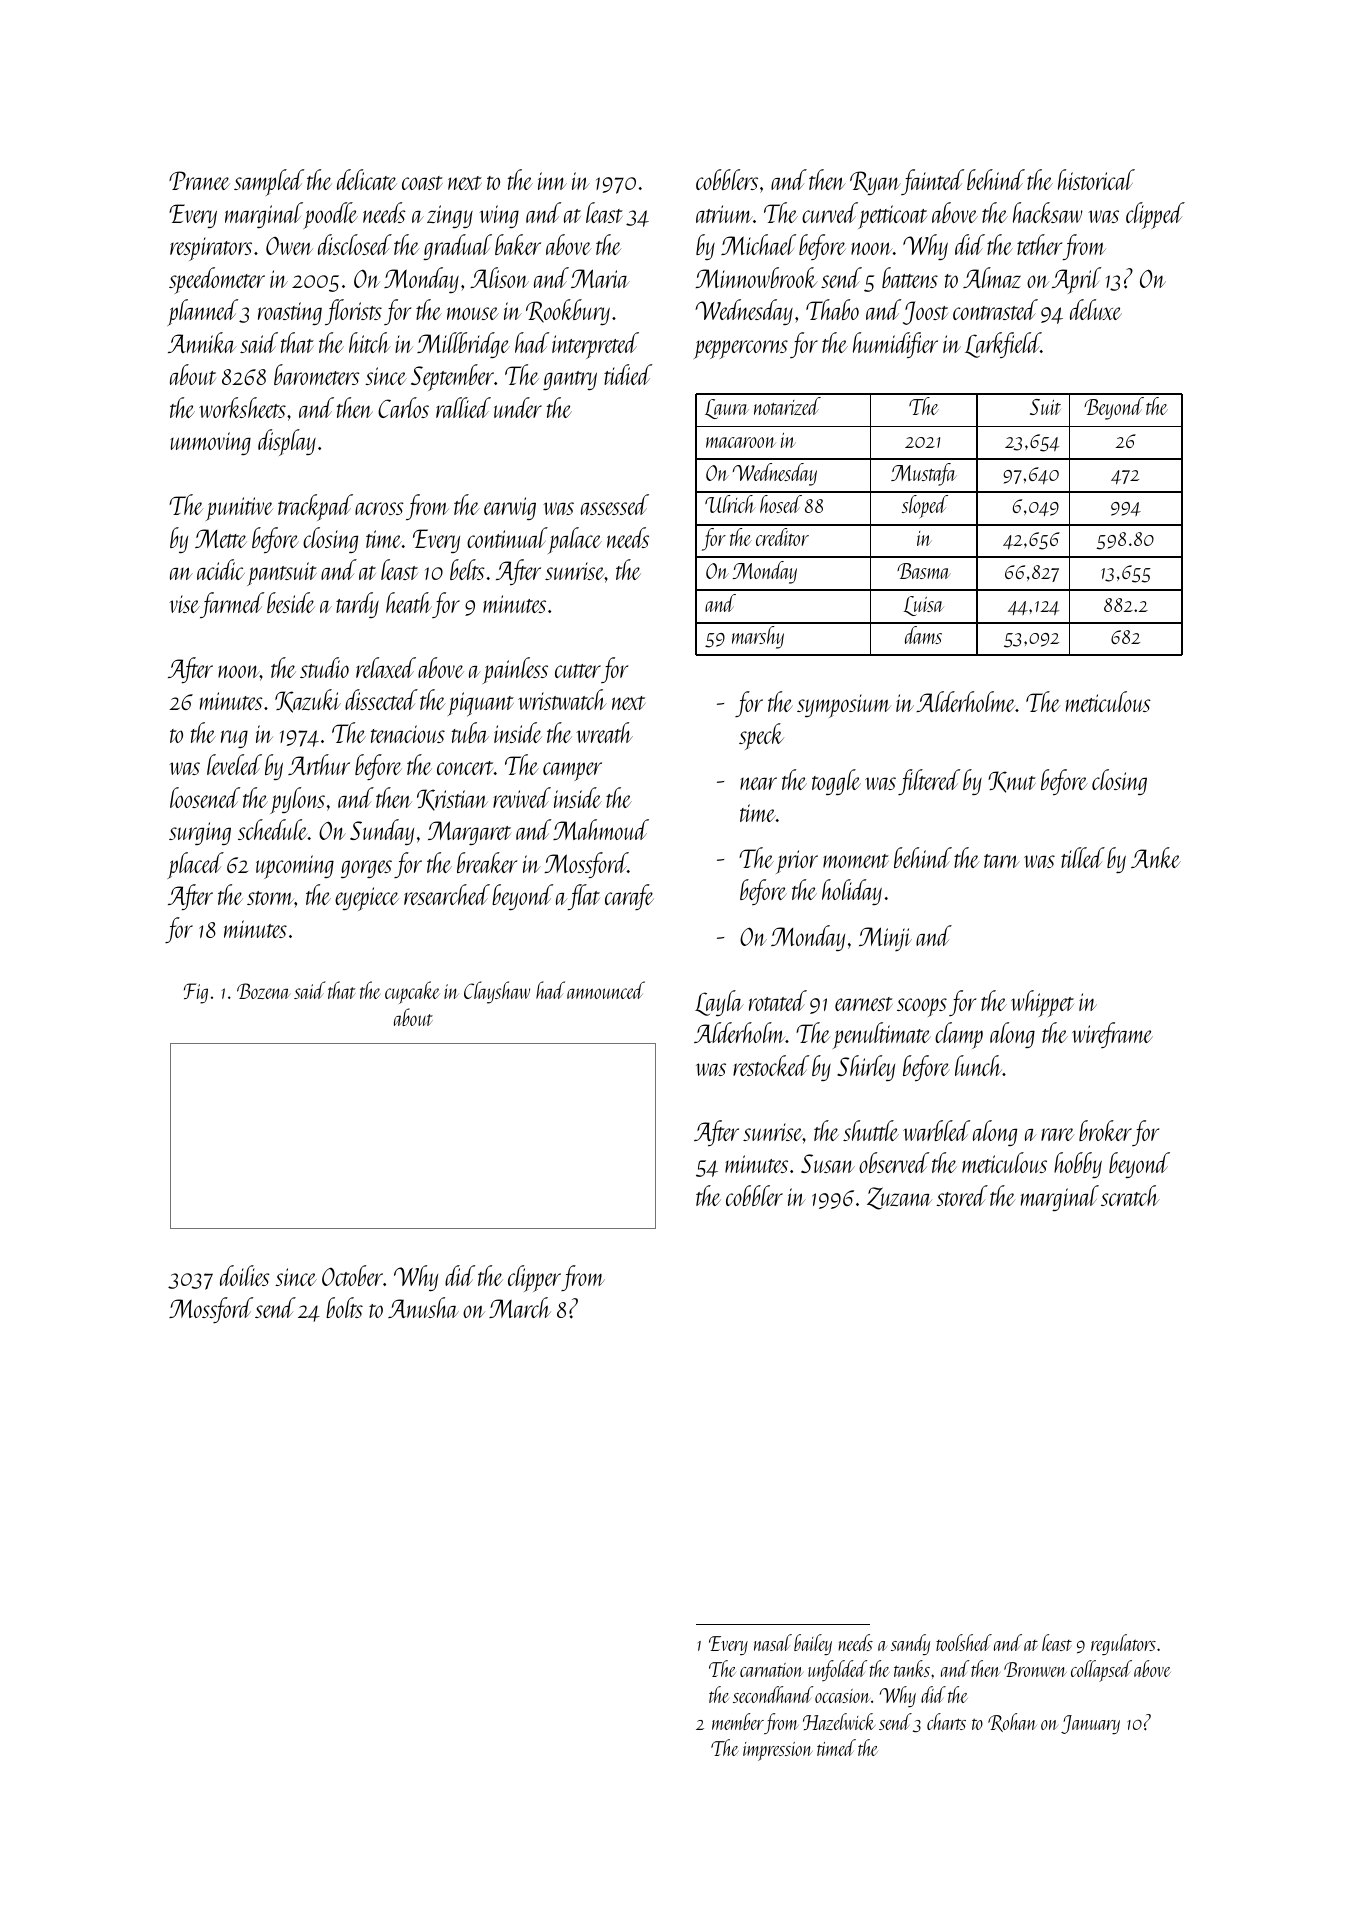 Image resolution: width=1352 pixels, height=1913 pixels. Describe the element at coordinates (578, 671) in the screenshot. I see `cutter` at that location.
